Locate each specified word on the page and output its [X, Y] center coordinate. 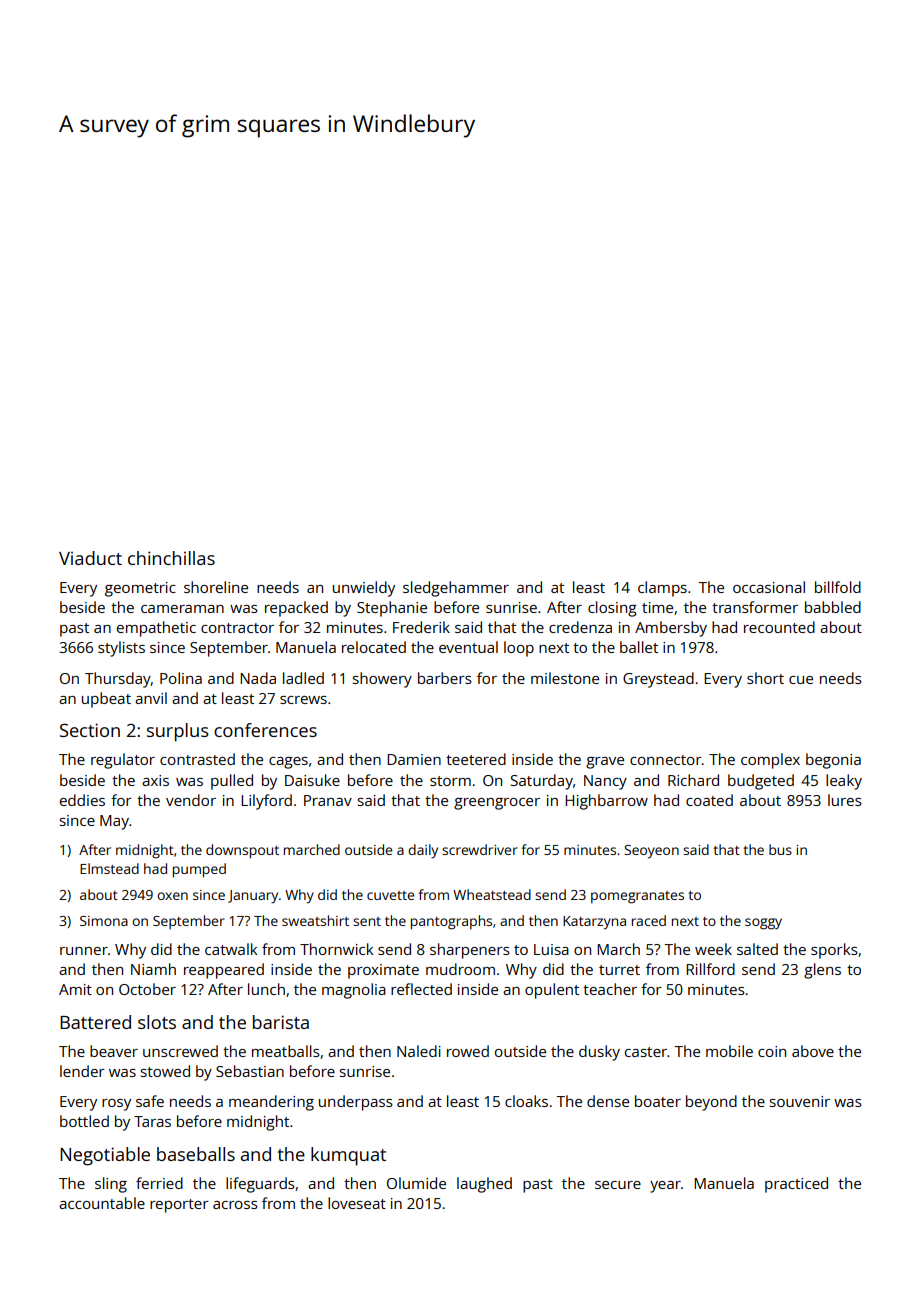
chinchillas [171, 558]
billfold [838, 587]
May [114, 822]
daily [423, 851]
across [235, 1205]
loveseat [357, 1203]
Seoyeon [651, 852]
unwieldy [364, 589]
